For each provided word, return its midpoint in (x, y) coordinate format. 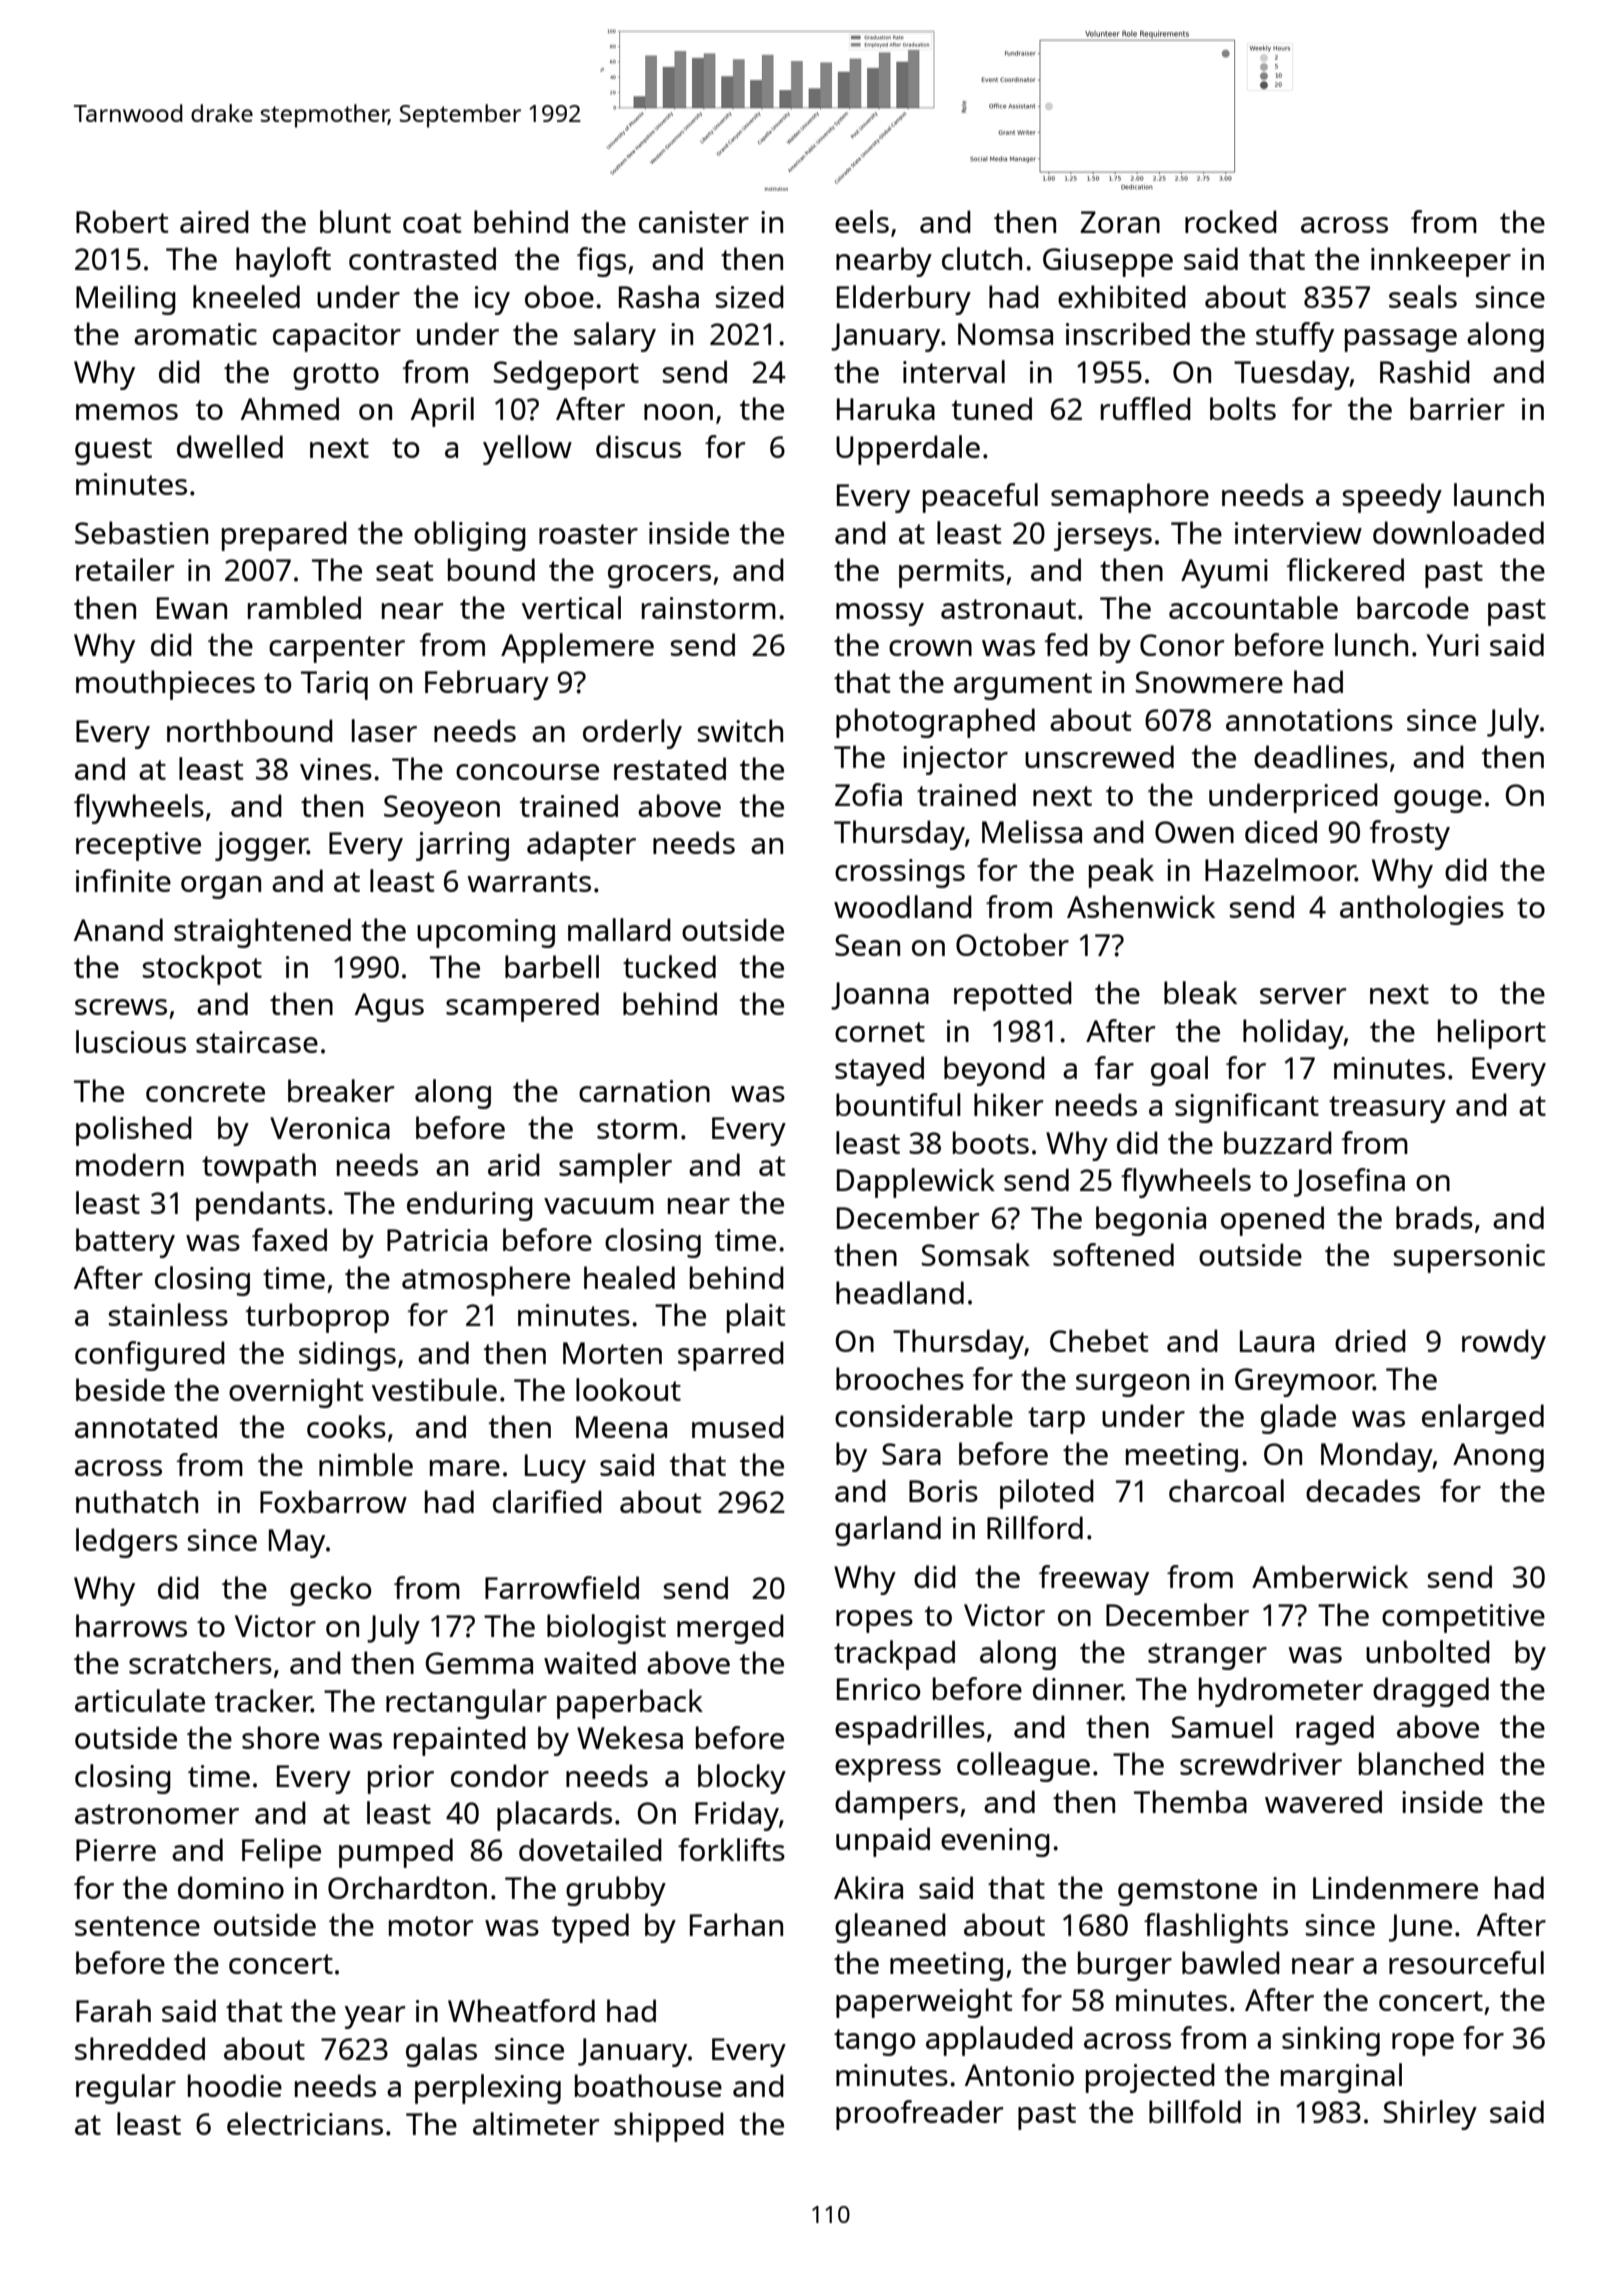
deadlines (1321, 756)
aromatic (195, 334)
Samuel (1222, 1726)
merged (730, 1629)
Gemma (479, 1663)
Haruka (886, 408)
